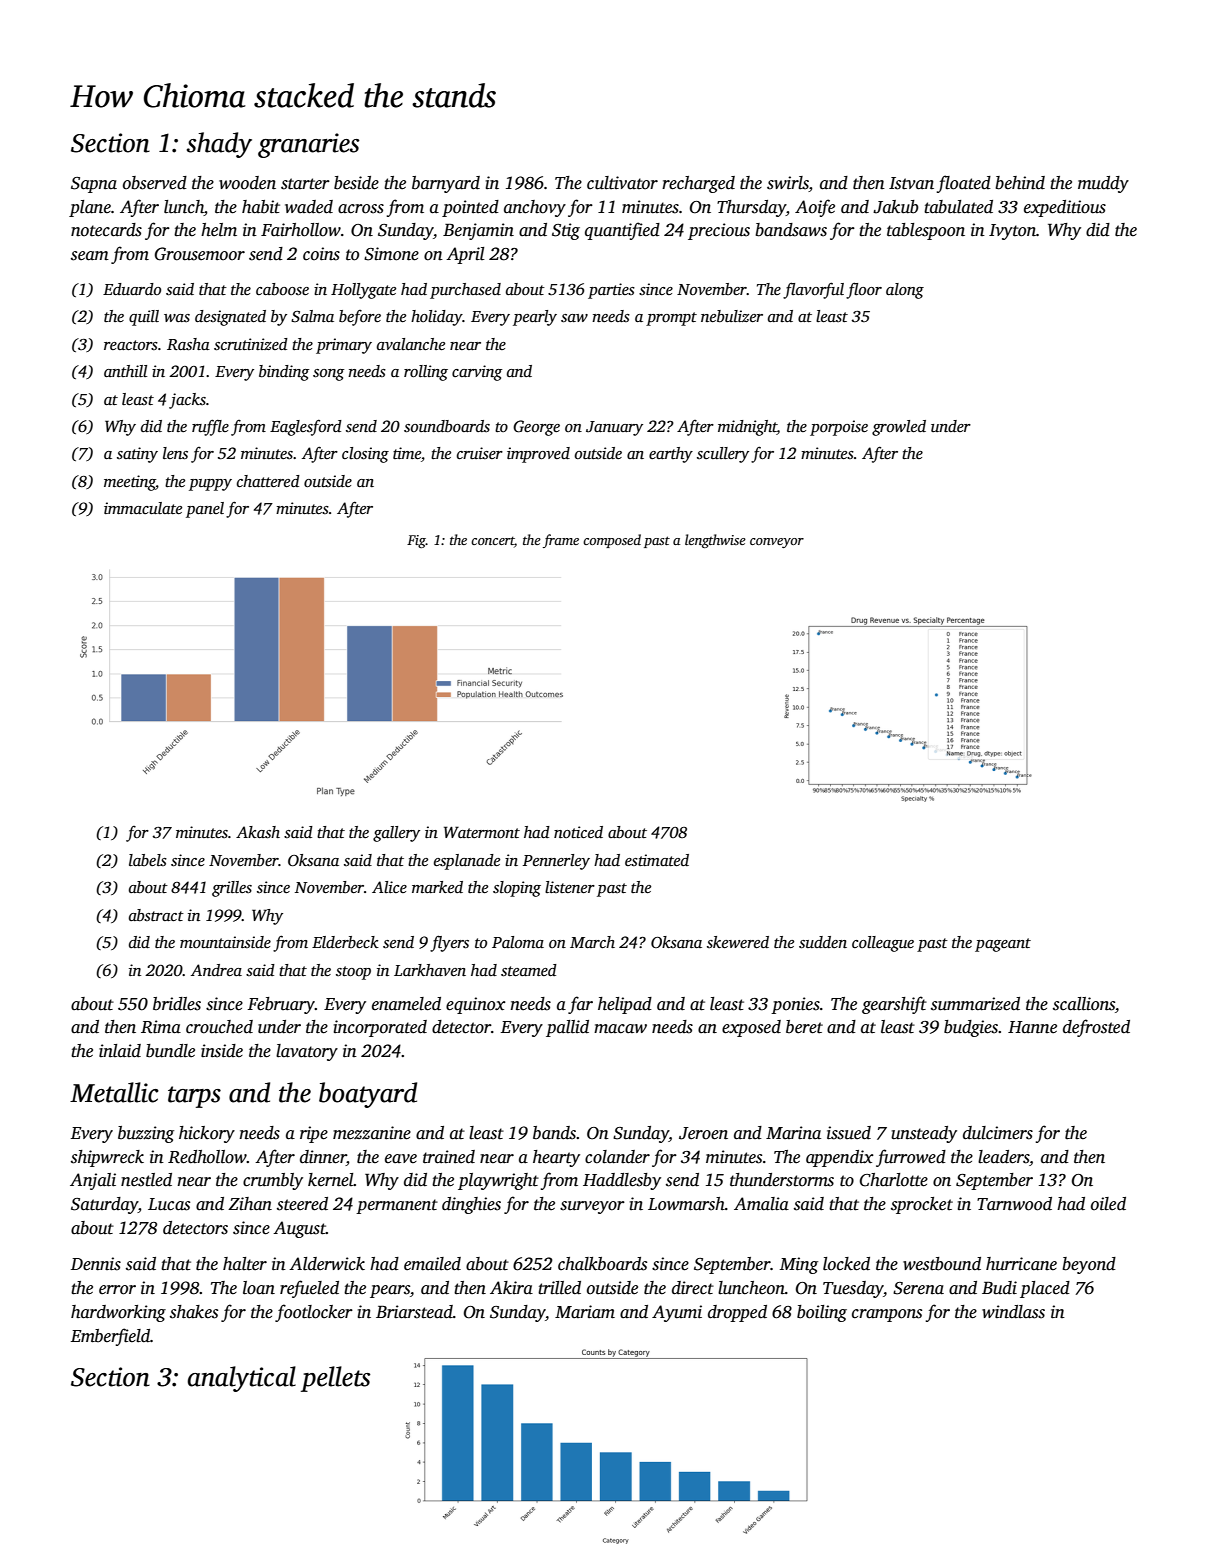 The height and width of the page is (1568, 1211). Describe the element at coordinates (529, 970) in the page. I see `steamed` at that location.
